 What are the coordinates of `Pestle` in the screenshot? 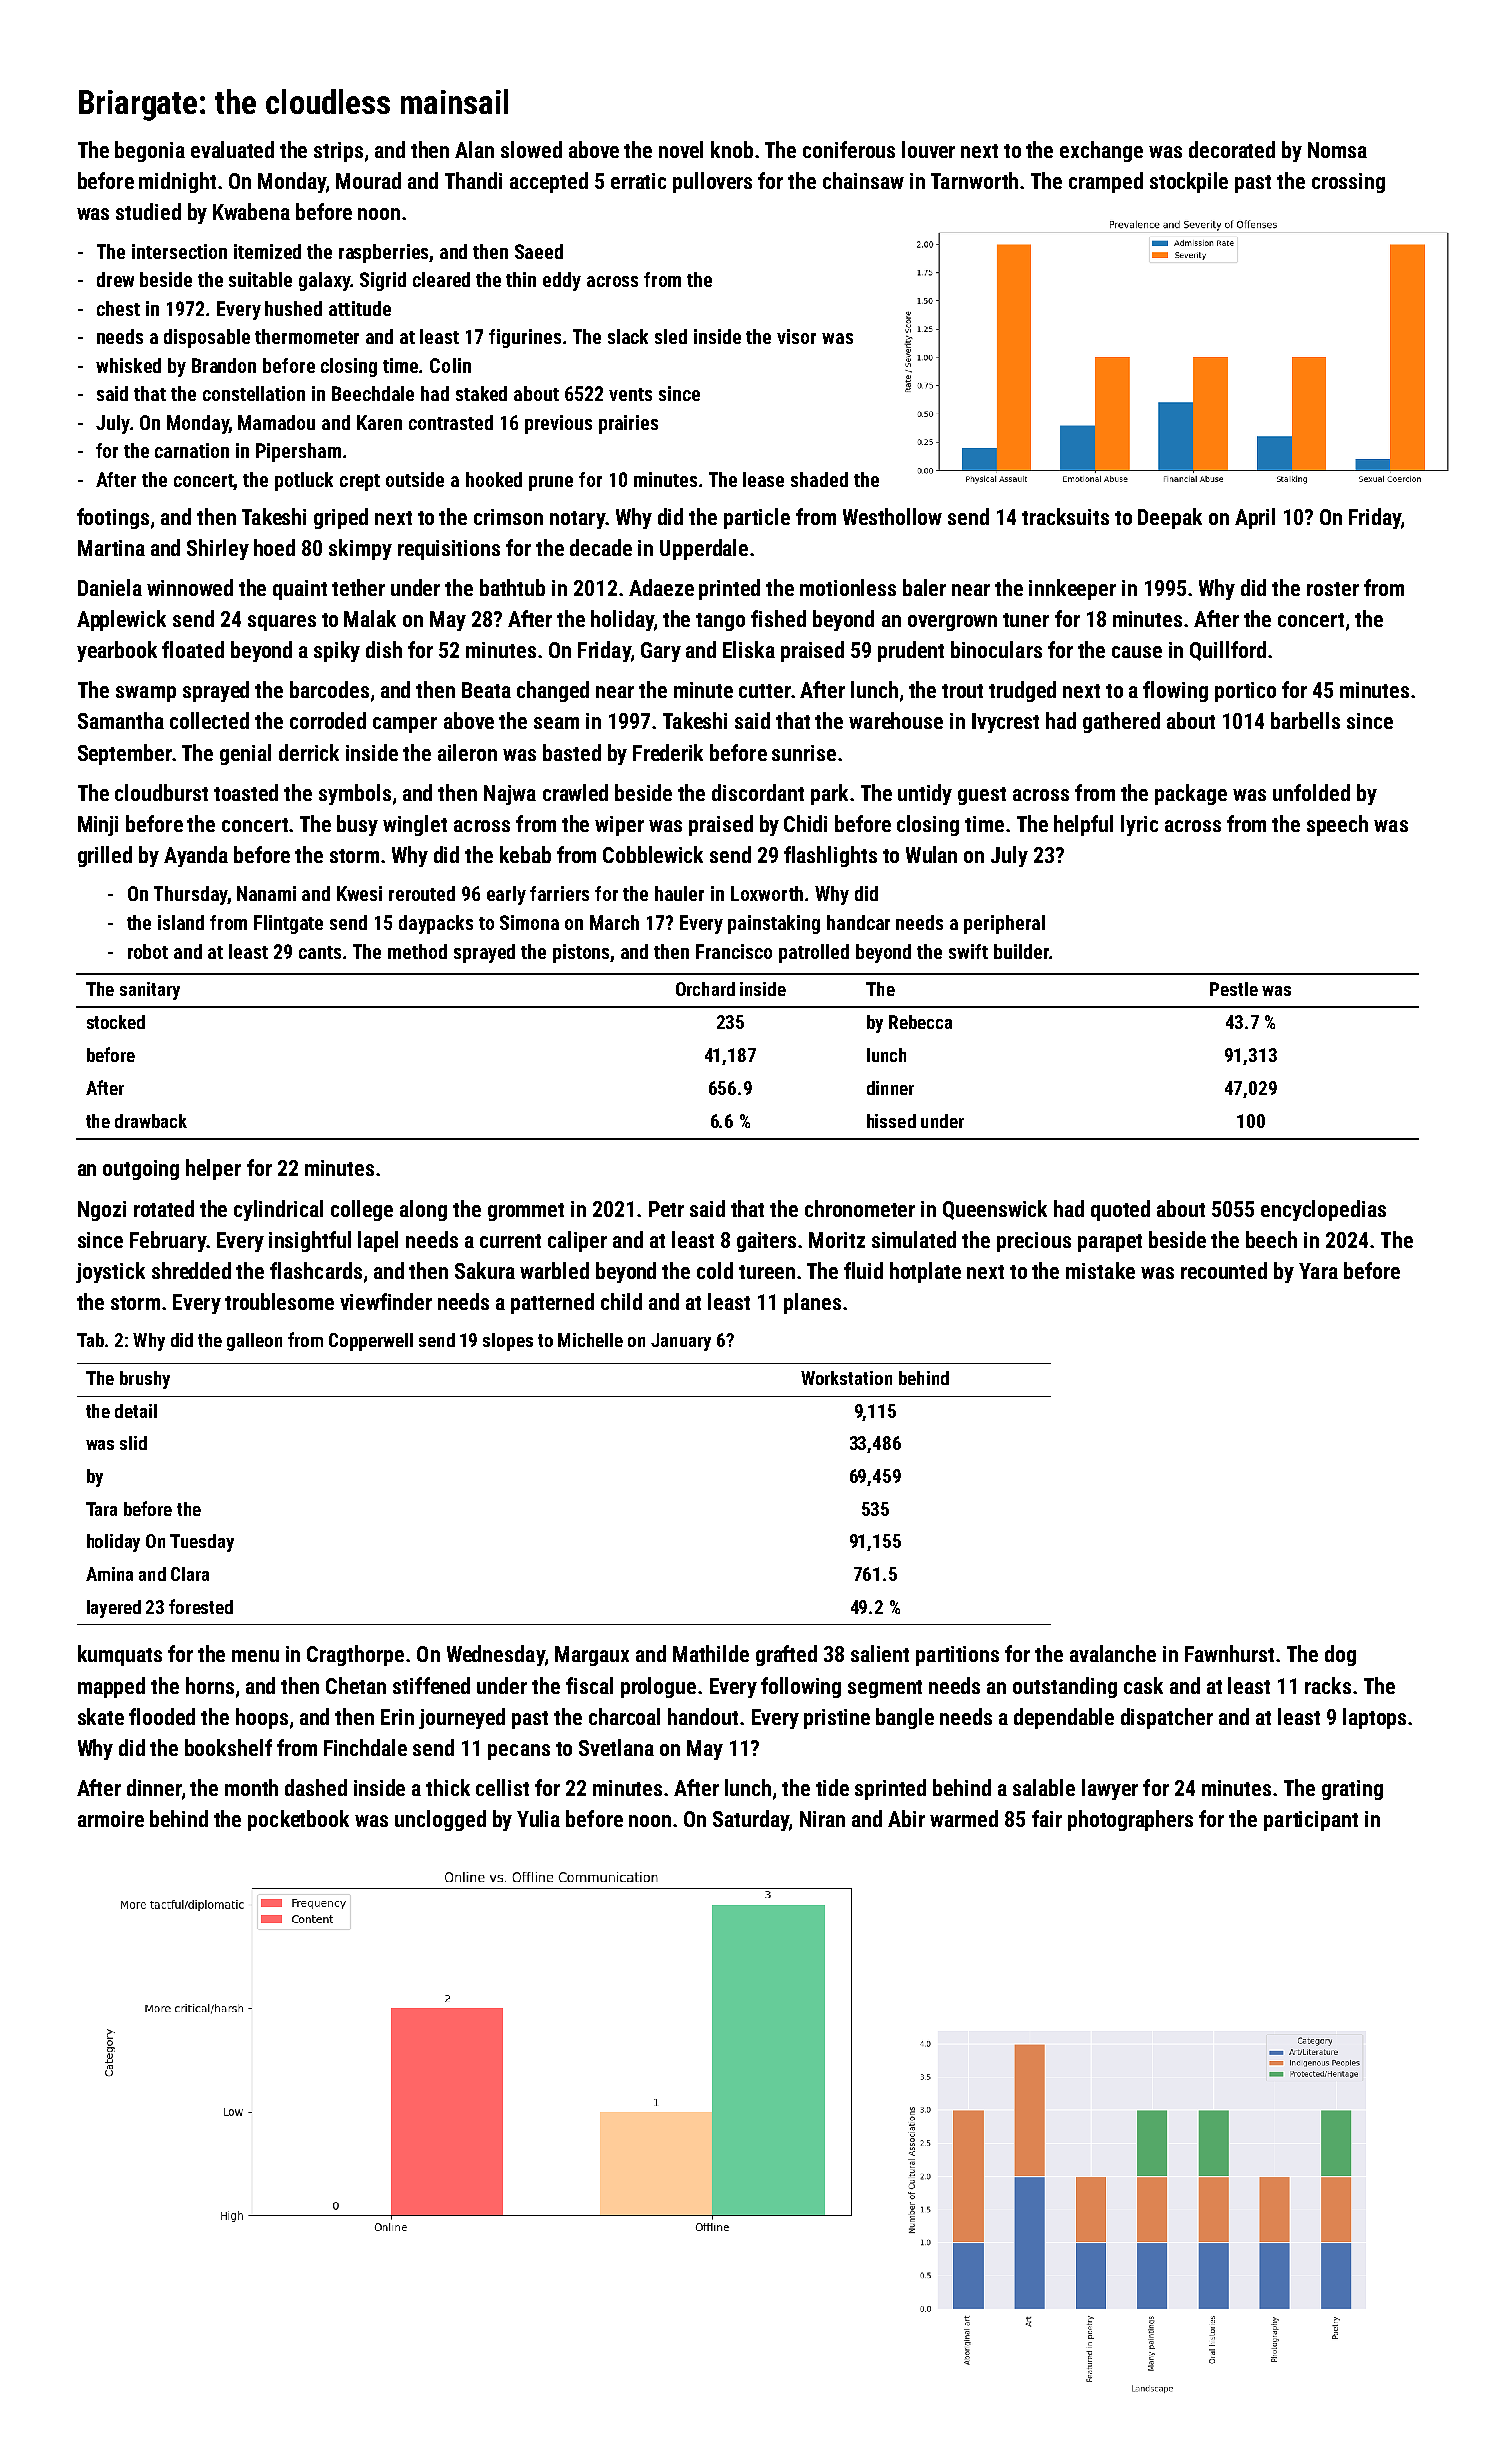 It's located at (1234, 989).
